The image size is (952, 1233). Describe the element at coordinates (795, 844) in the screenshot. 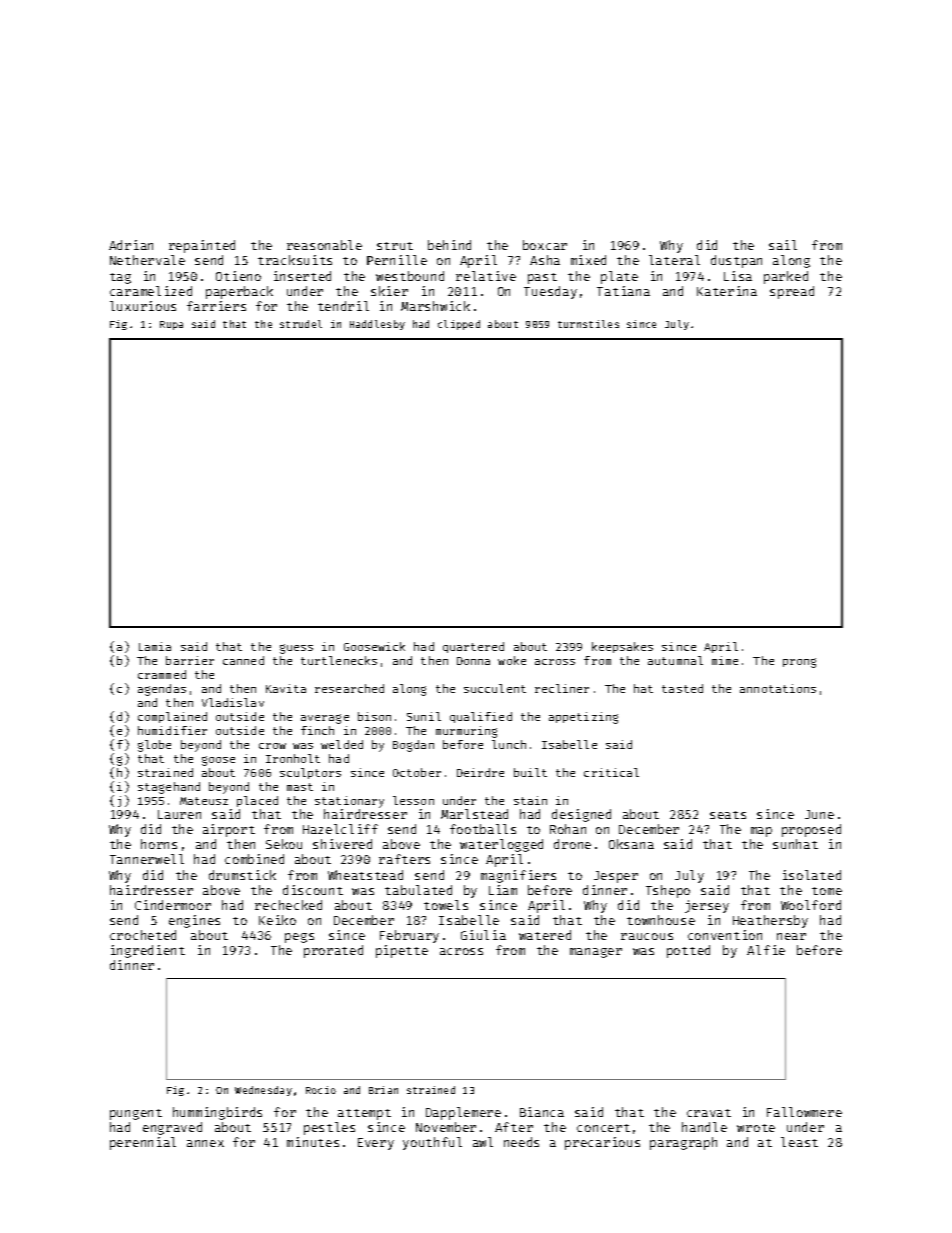

I see `sunhat` at that location.
